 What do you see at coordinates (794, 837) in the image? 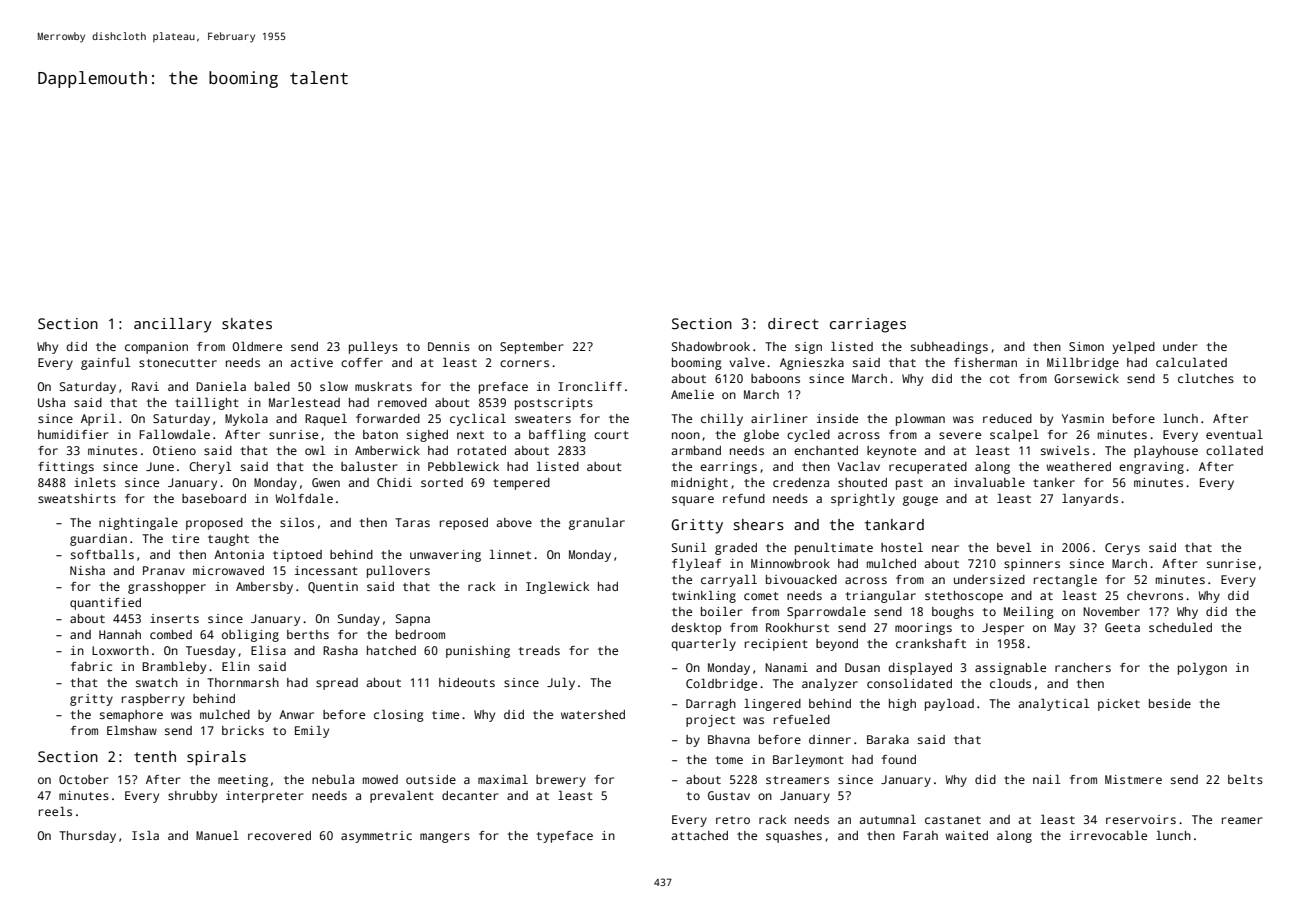
I see `squashes` at bounding box center [794, 837].
